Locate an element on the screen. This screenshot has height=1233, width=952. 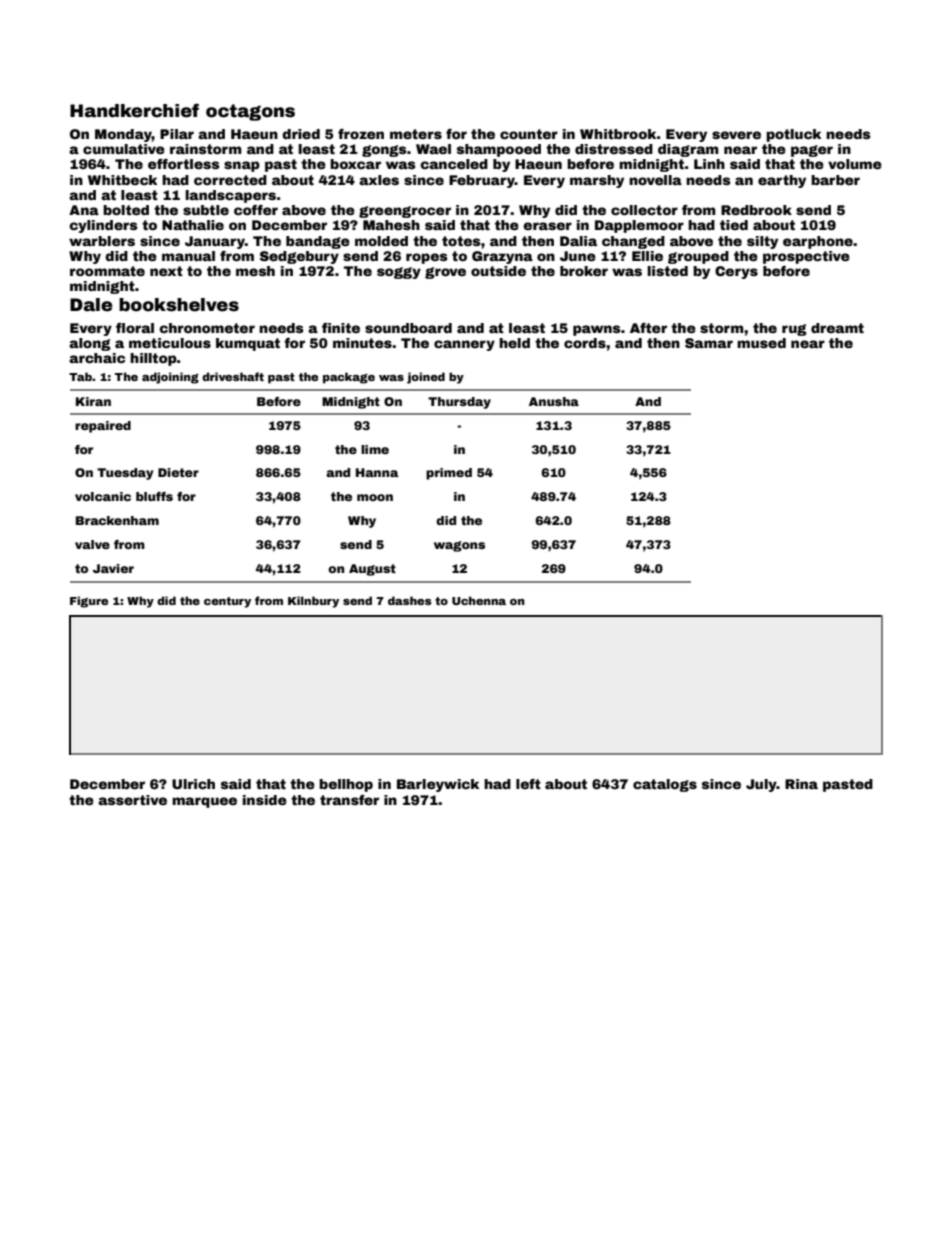
snap is located at coordinates (242, 166).
